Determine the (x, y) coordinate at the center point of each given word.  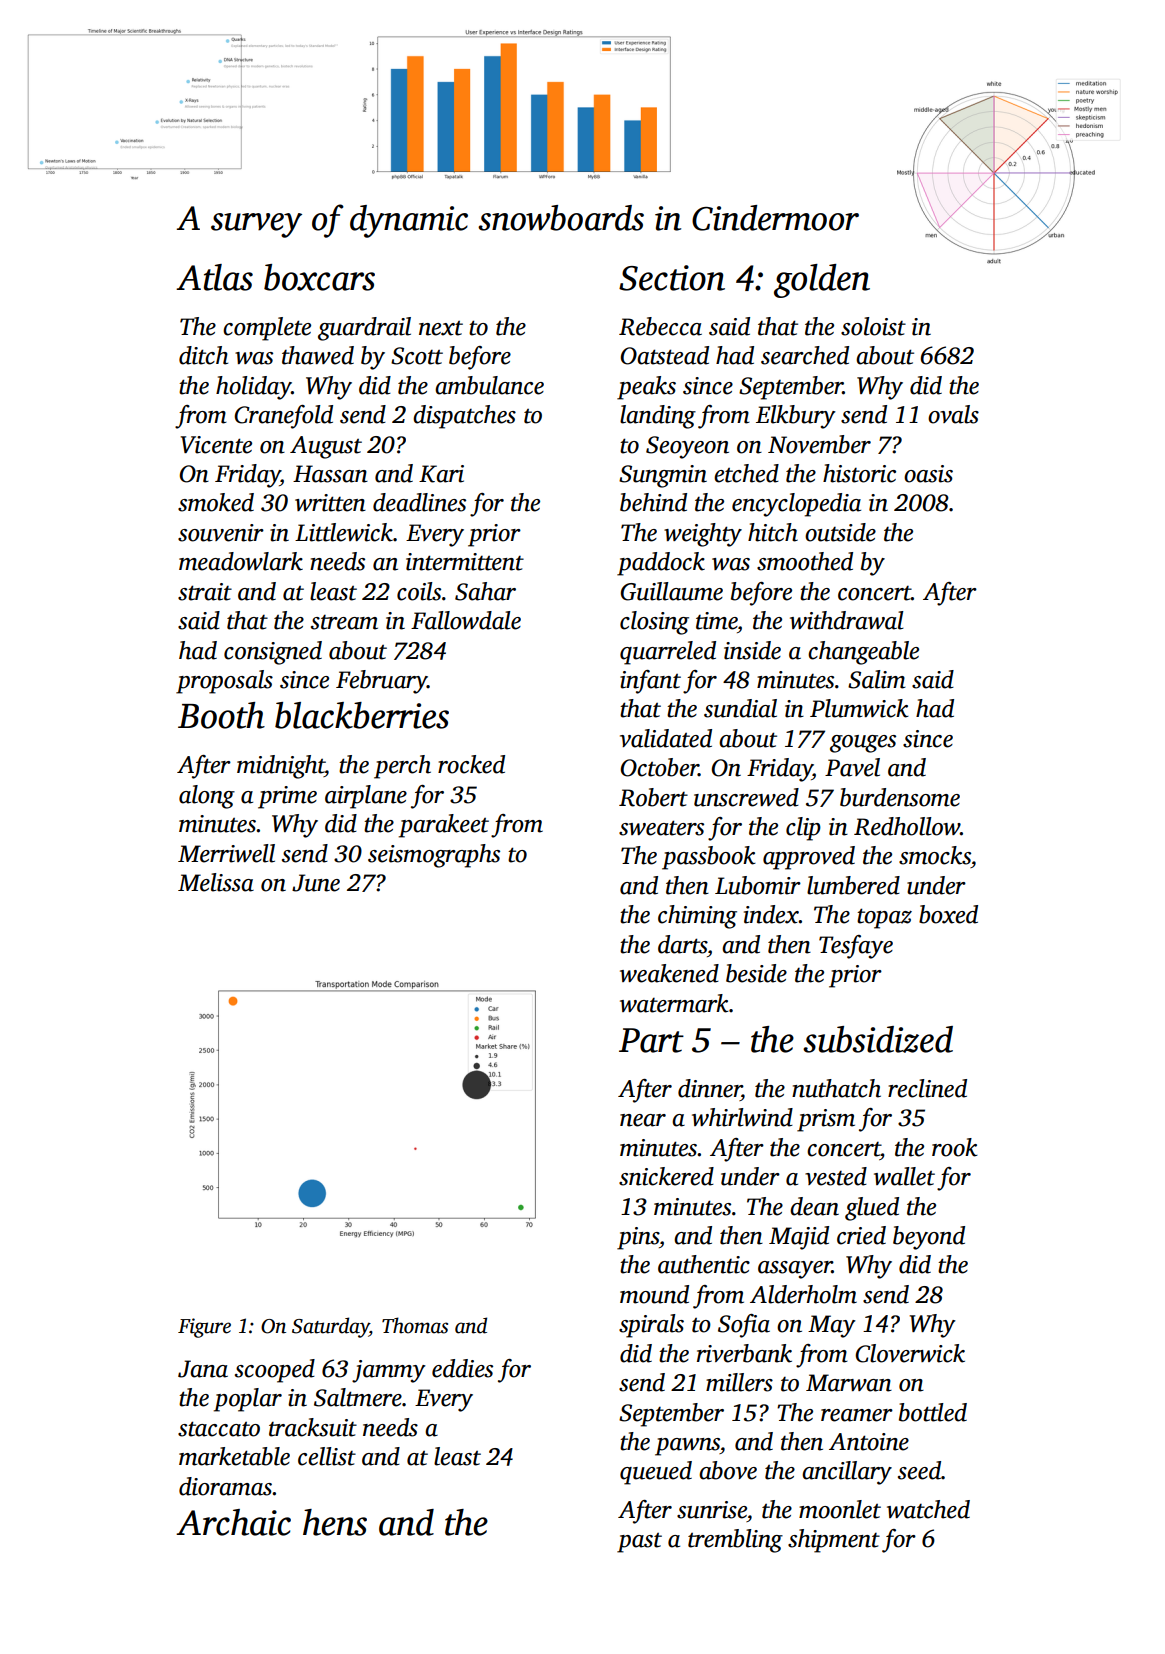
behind (653, 502)
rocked (471, 764)
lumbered (853, 885)
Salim (877, 679)
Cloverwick (910, 1353)
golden (822, 281)
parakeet (444, 826)
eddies (462, 1368)
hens (335, 1522)
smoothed (805, 561)
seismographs (434, 856)
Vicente (216, 445)
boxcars (319, 277)
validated (666, 738)
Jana (203, 1369)
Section (672, 278)
